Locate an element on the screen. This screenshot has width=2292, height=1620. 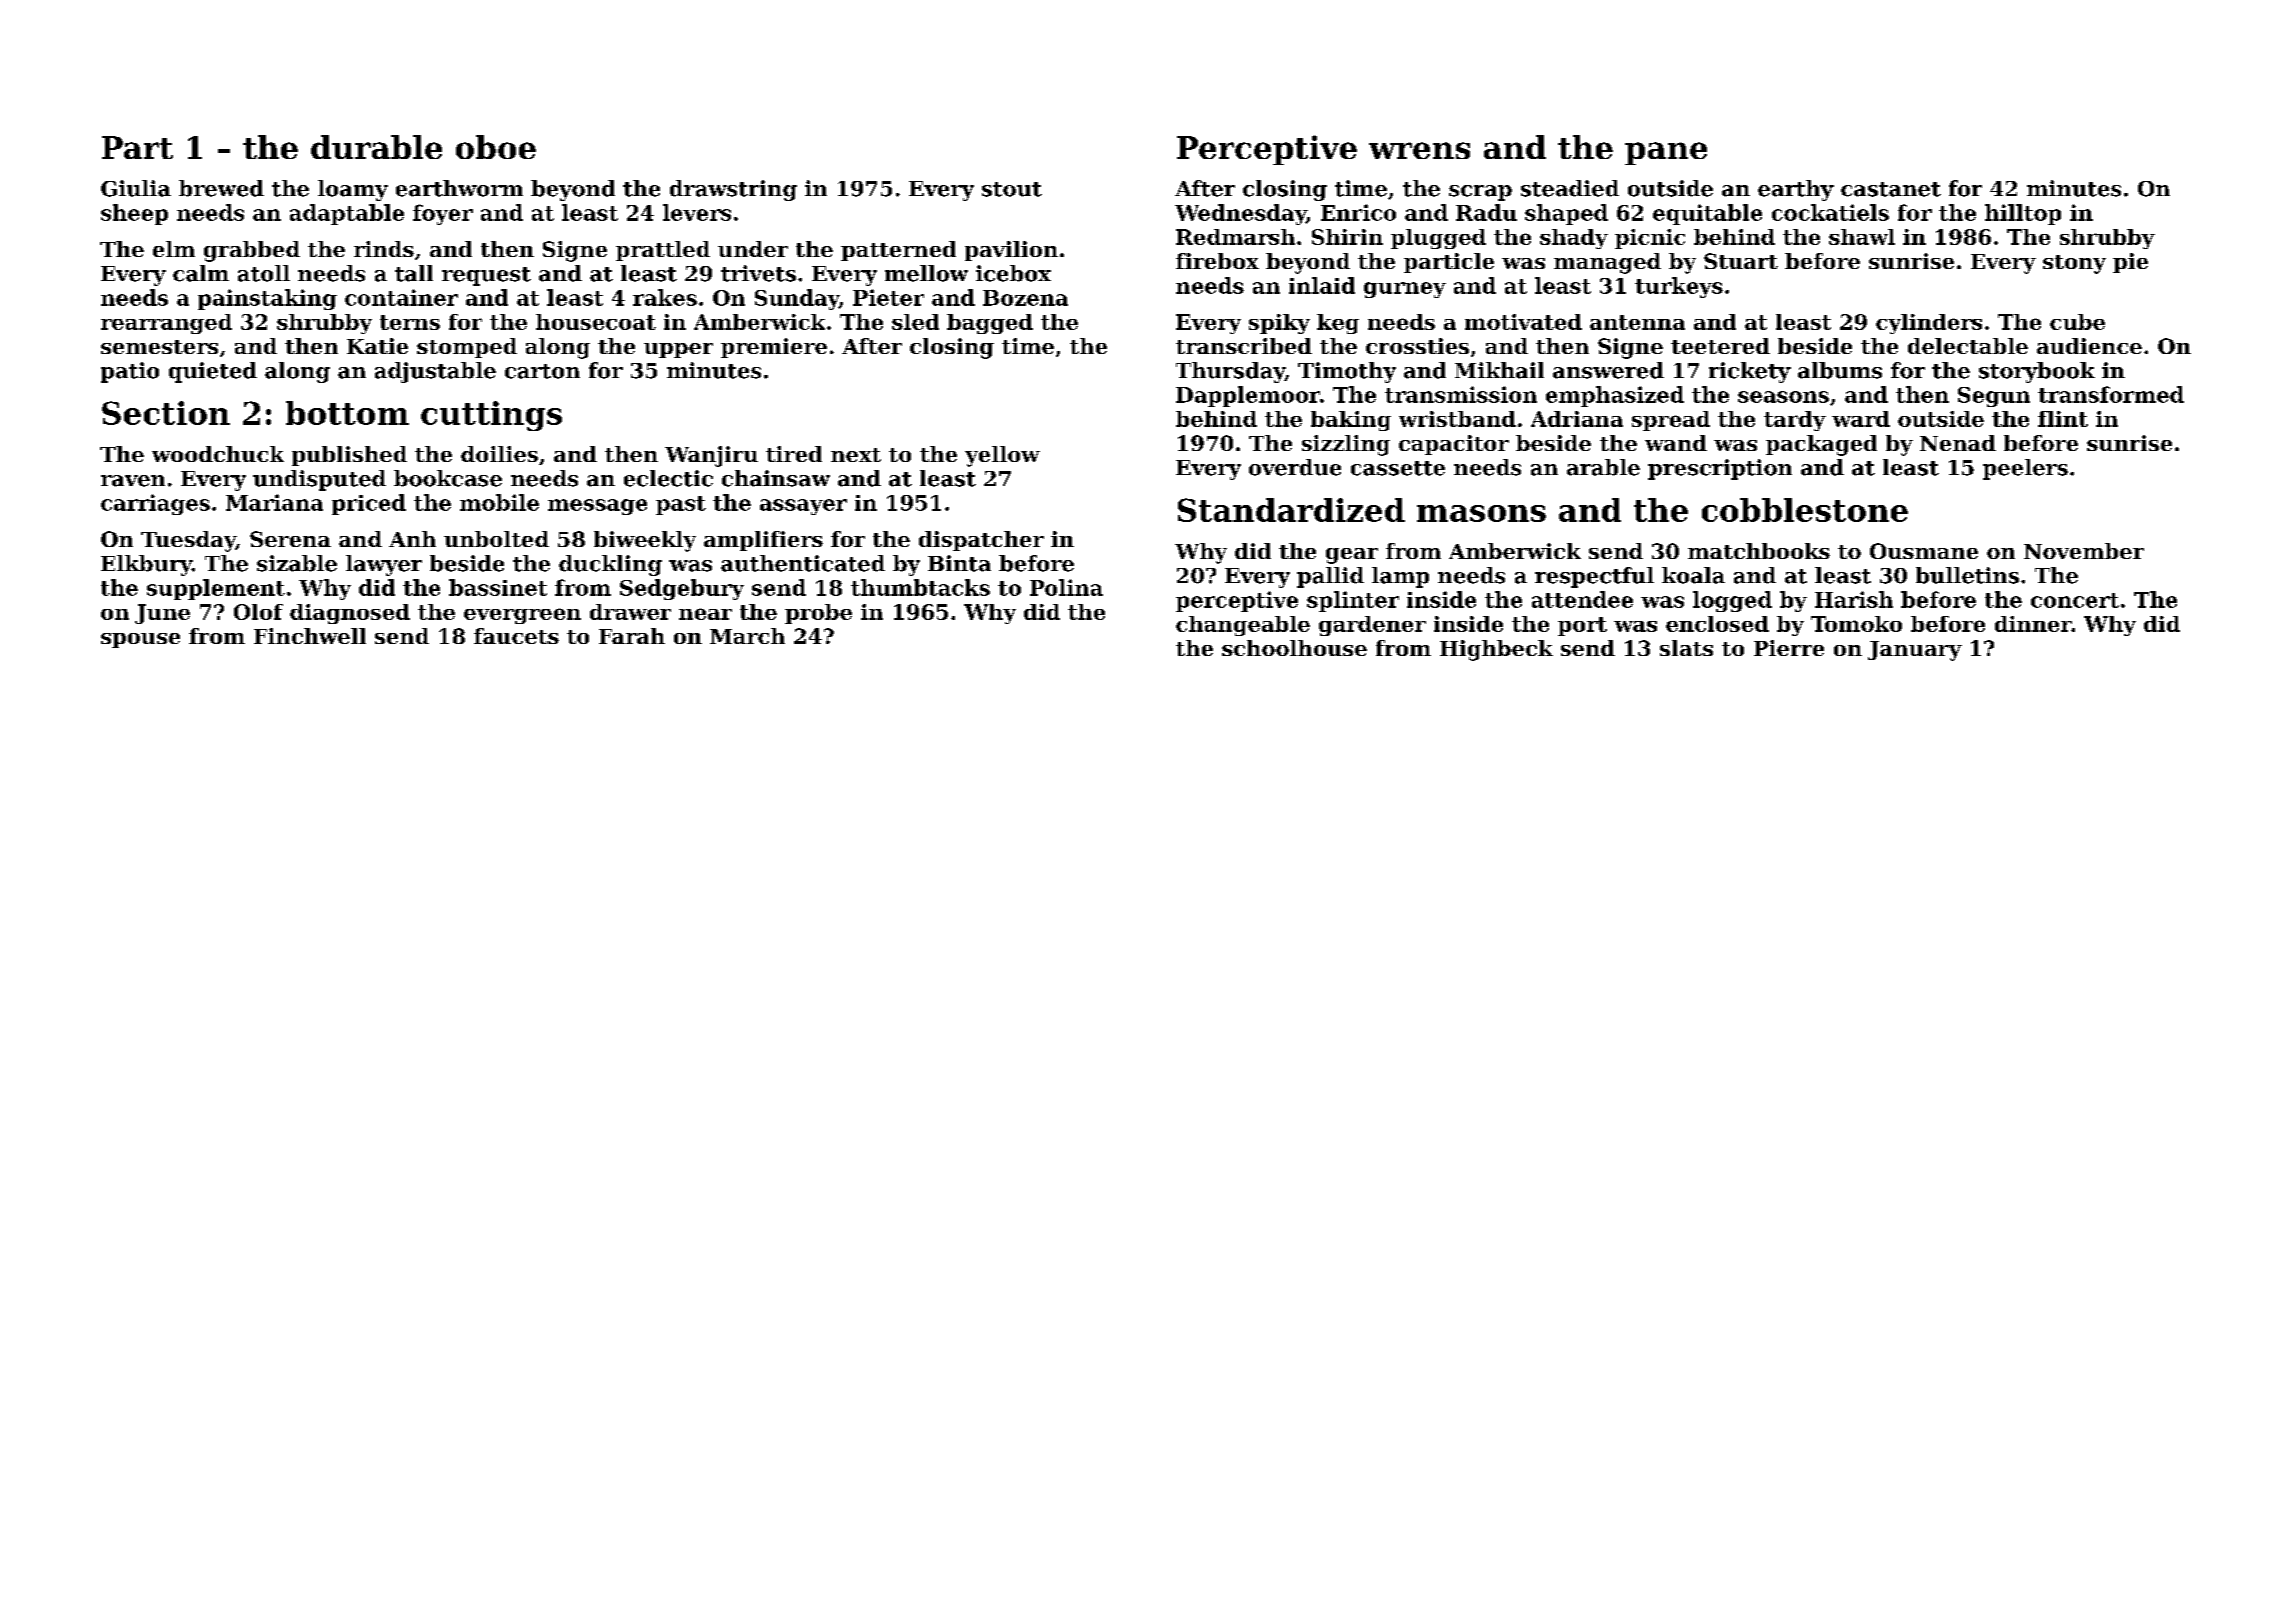
firebox is located at coordinates (1217, 261).
